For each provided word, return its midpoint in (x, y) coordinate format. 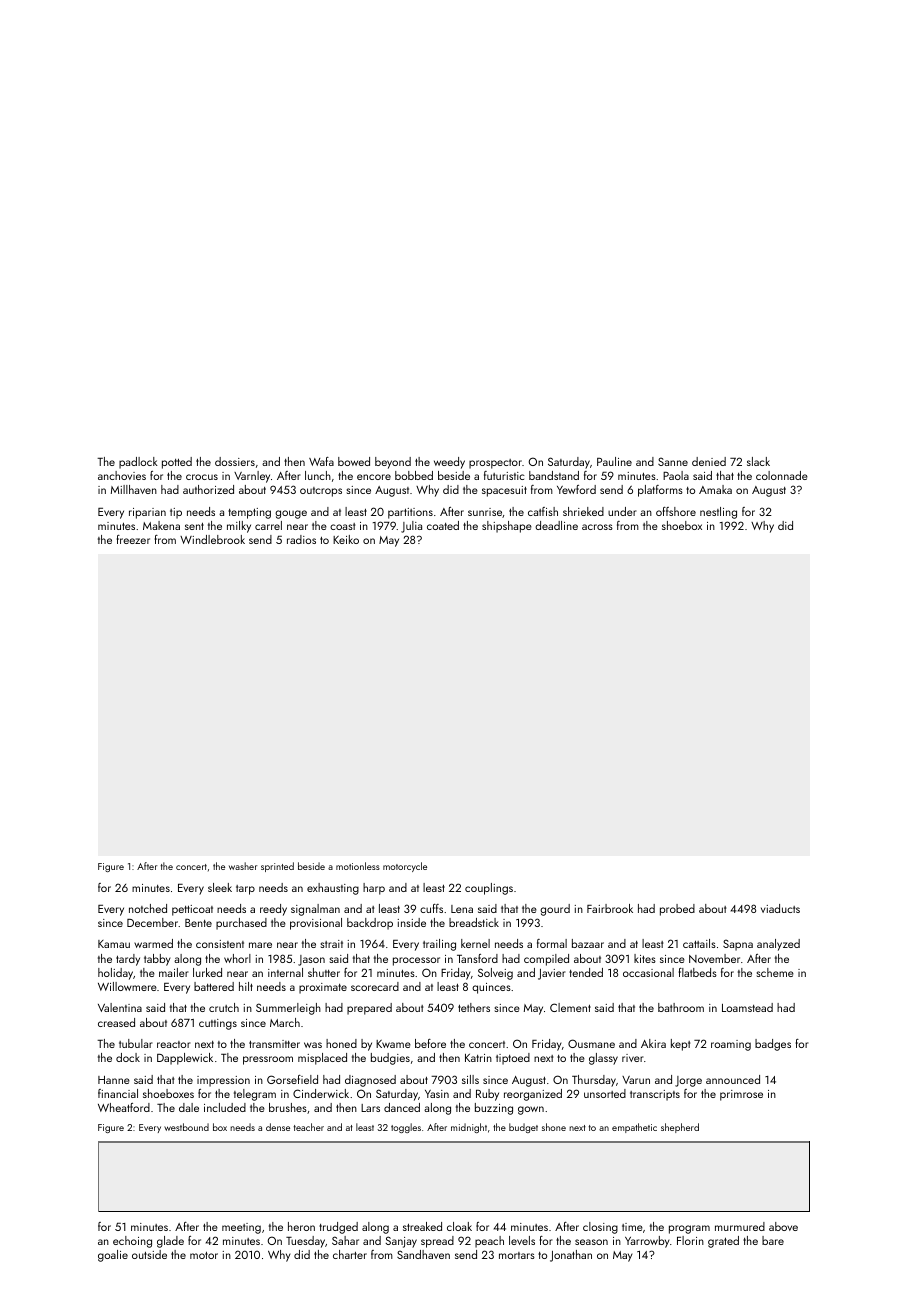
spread (437, 1242)
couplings (489, 889)
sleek (220, 887)
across (597, 527)
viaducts (780, 908)
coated (443, 525)
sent (194, 526)
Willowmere (127, 986)
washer (243, 866)
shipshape (507, 527)
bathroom (681, 1007)
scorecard (375, 986)
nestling (718, 513)
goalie (113, 1256)
